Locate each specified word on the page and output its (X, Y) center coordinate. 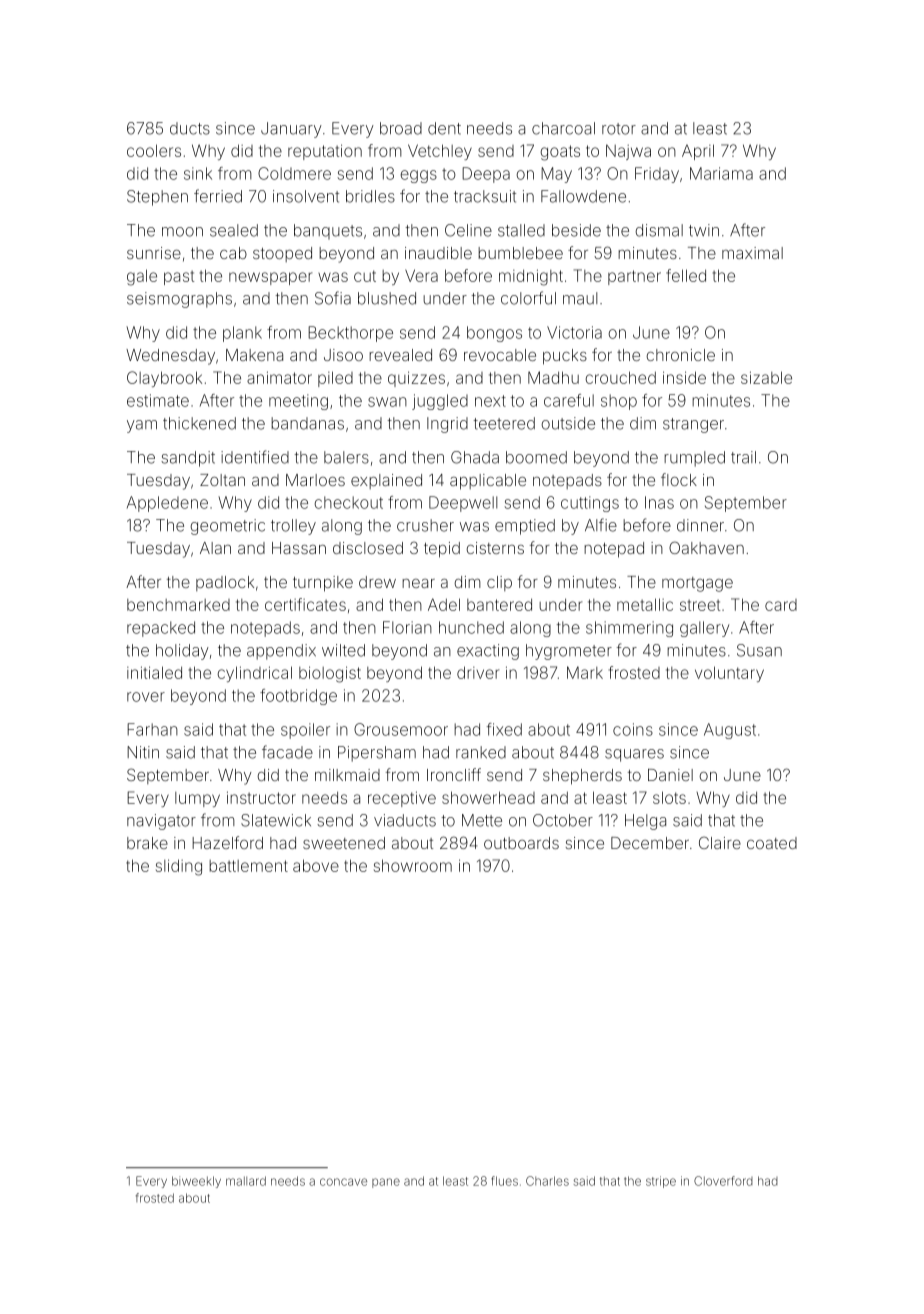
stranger (693, 425)
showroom (413, 865)
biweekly (196, 1182)
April (698, 152)
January (291, 130)
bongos (494, 334)
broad (401, 128)
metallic (645, 604)
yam (142, 426)
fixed (504, 729)
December (650, 843)
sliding (179, 867)
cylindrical (254, 674)
